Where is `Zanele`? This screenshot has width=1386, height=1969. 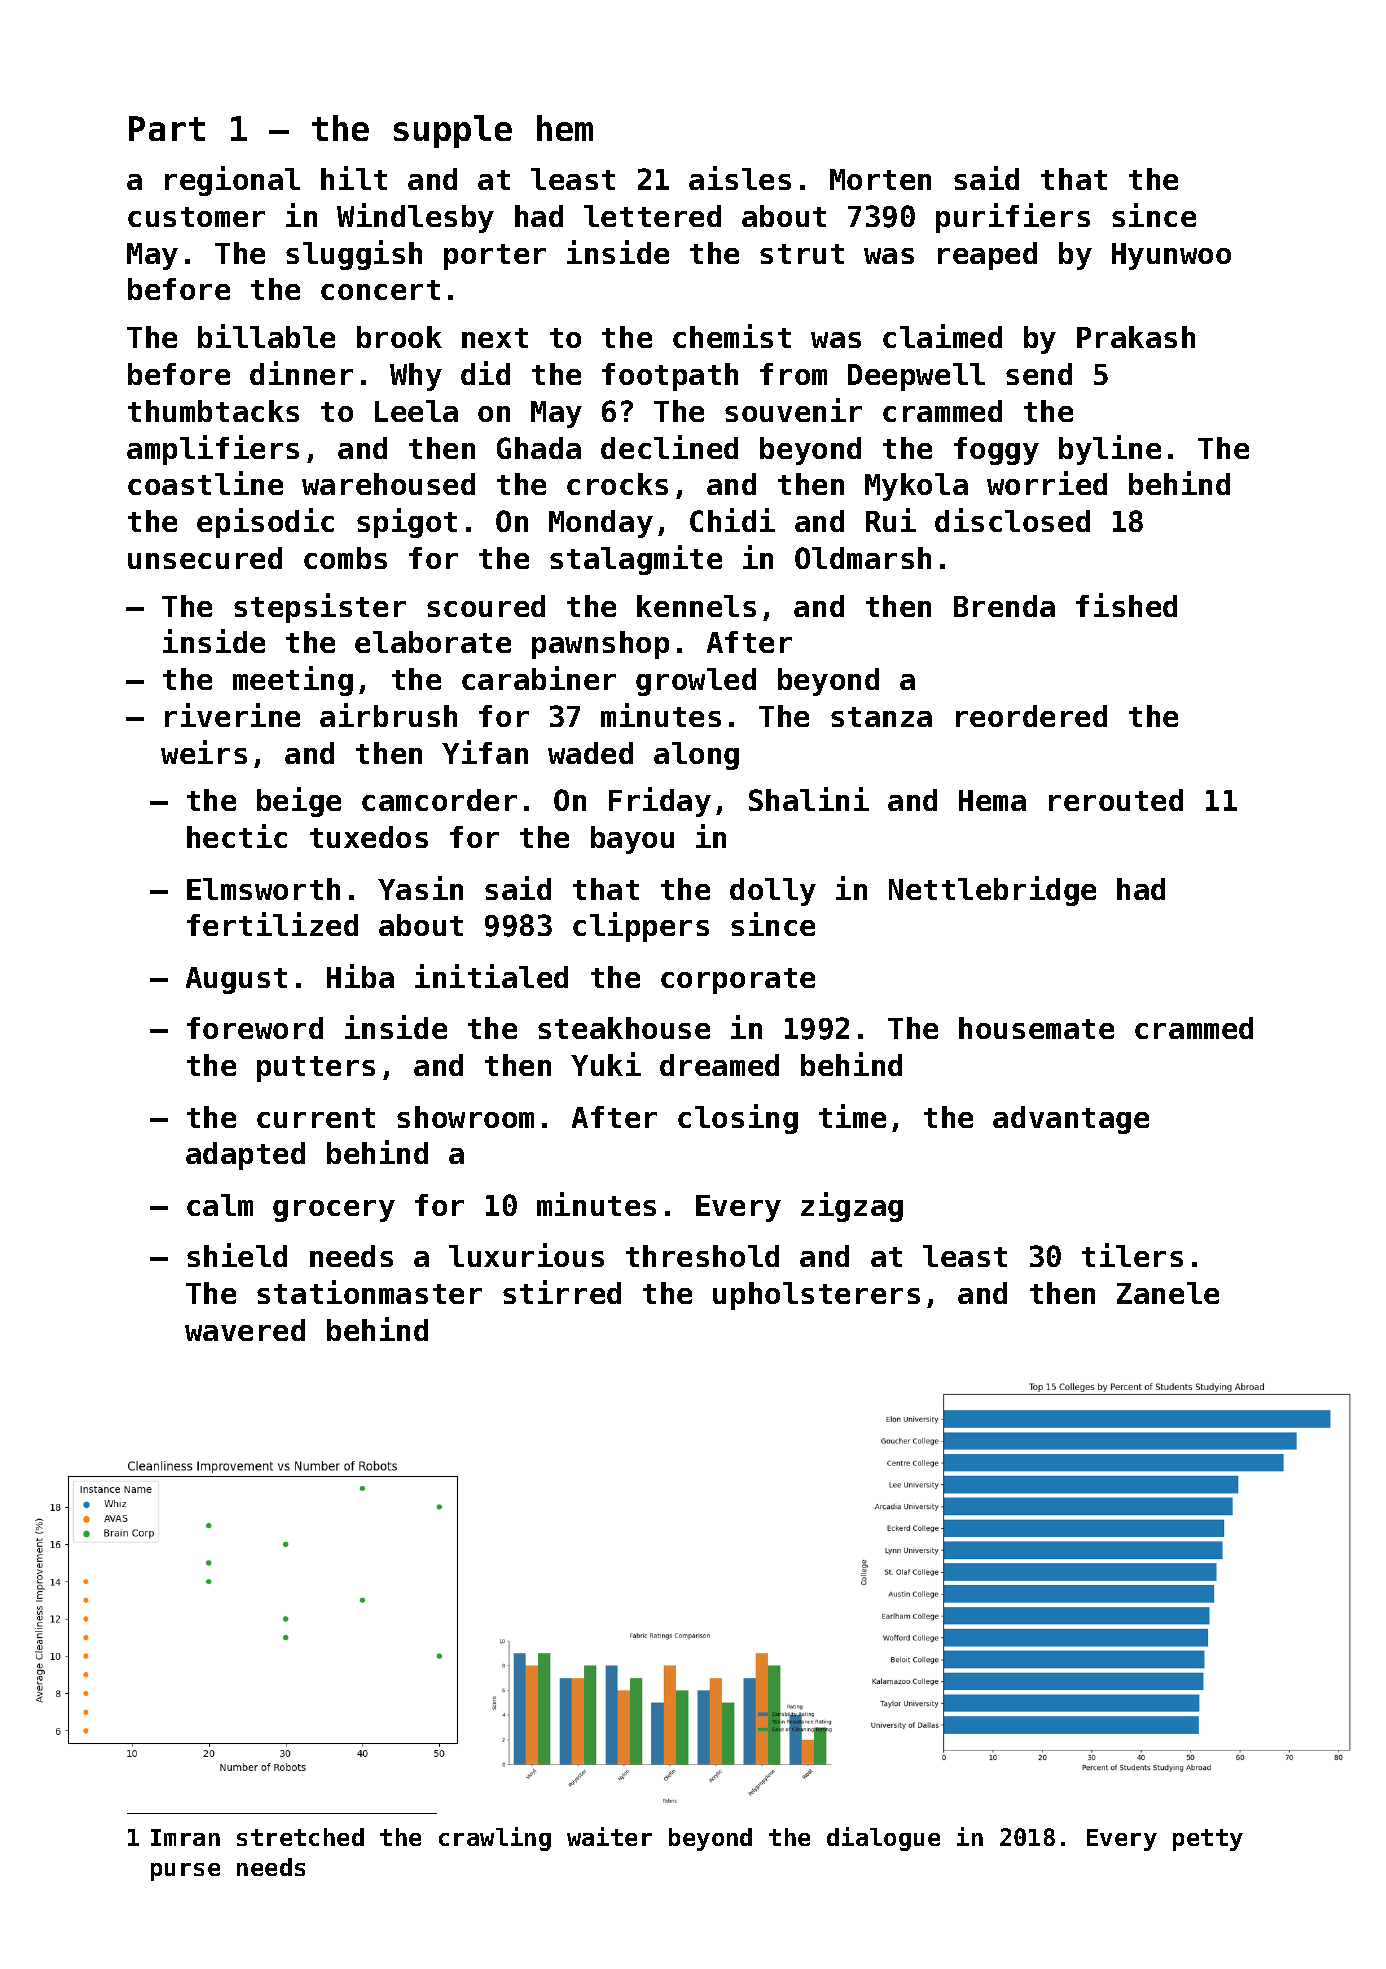
Zanele is located at coordinates (1168, 1293).
